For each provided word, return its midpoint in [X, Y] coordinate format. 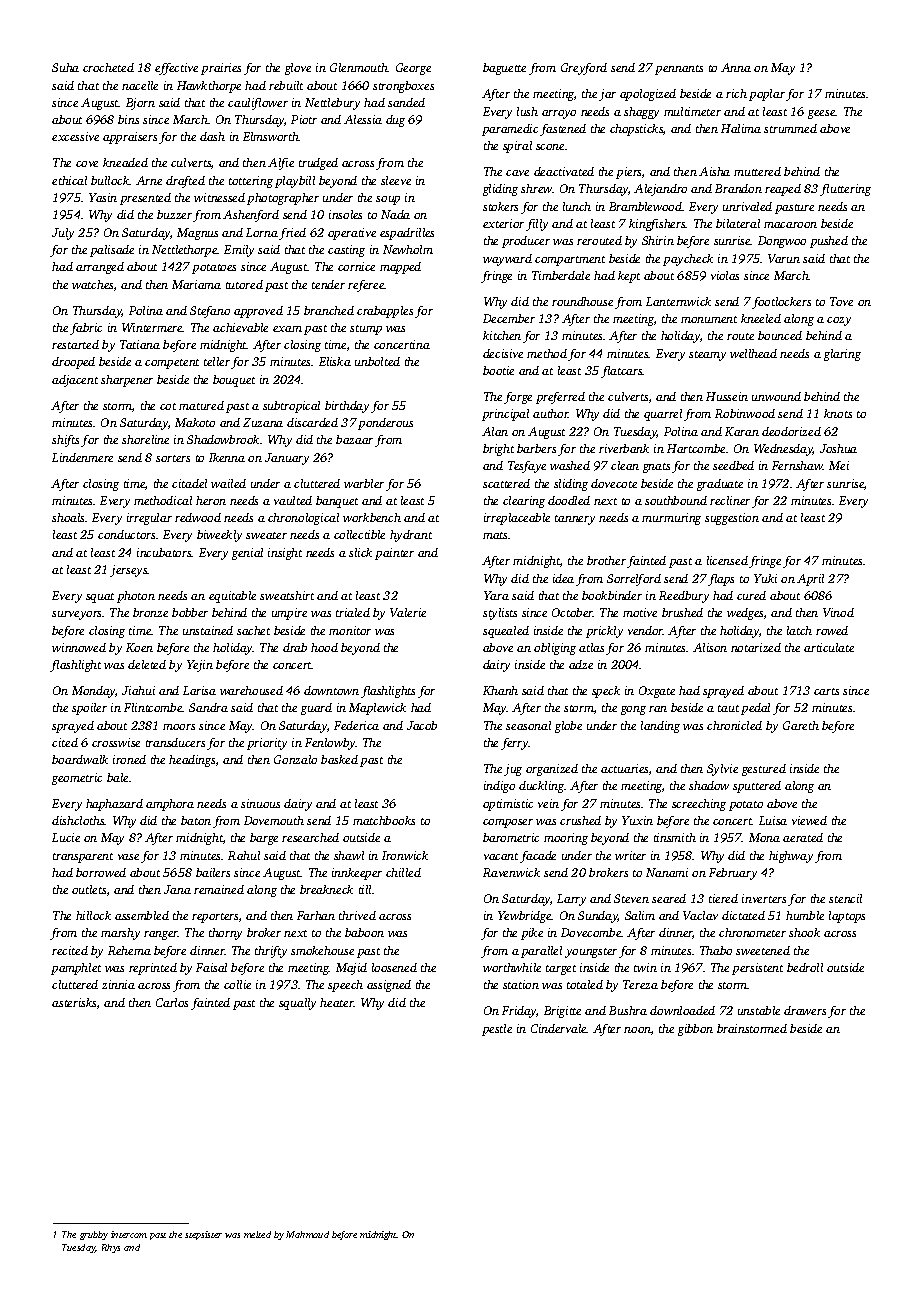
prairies [221, 69]
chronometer [752, 932]
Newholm [408, 249]
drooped [73, 363]
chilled [403, 872]
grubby [94, 1235]
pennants [679, 70]
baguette [504, 69]
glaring [842, 355]
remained [219, 889]
